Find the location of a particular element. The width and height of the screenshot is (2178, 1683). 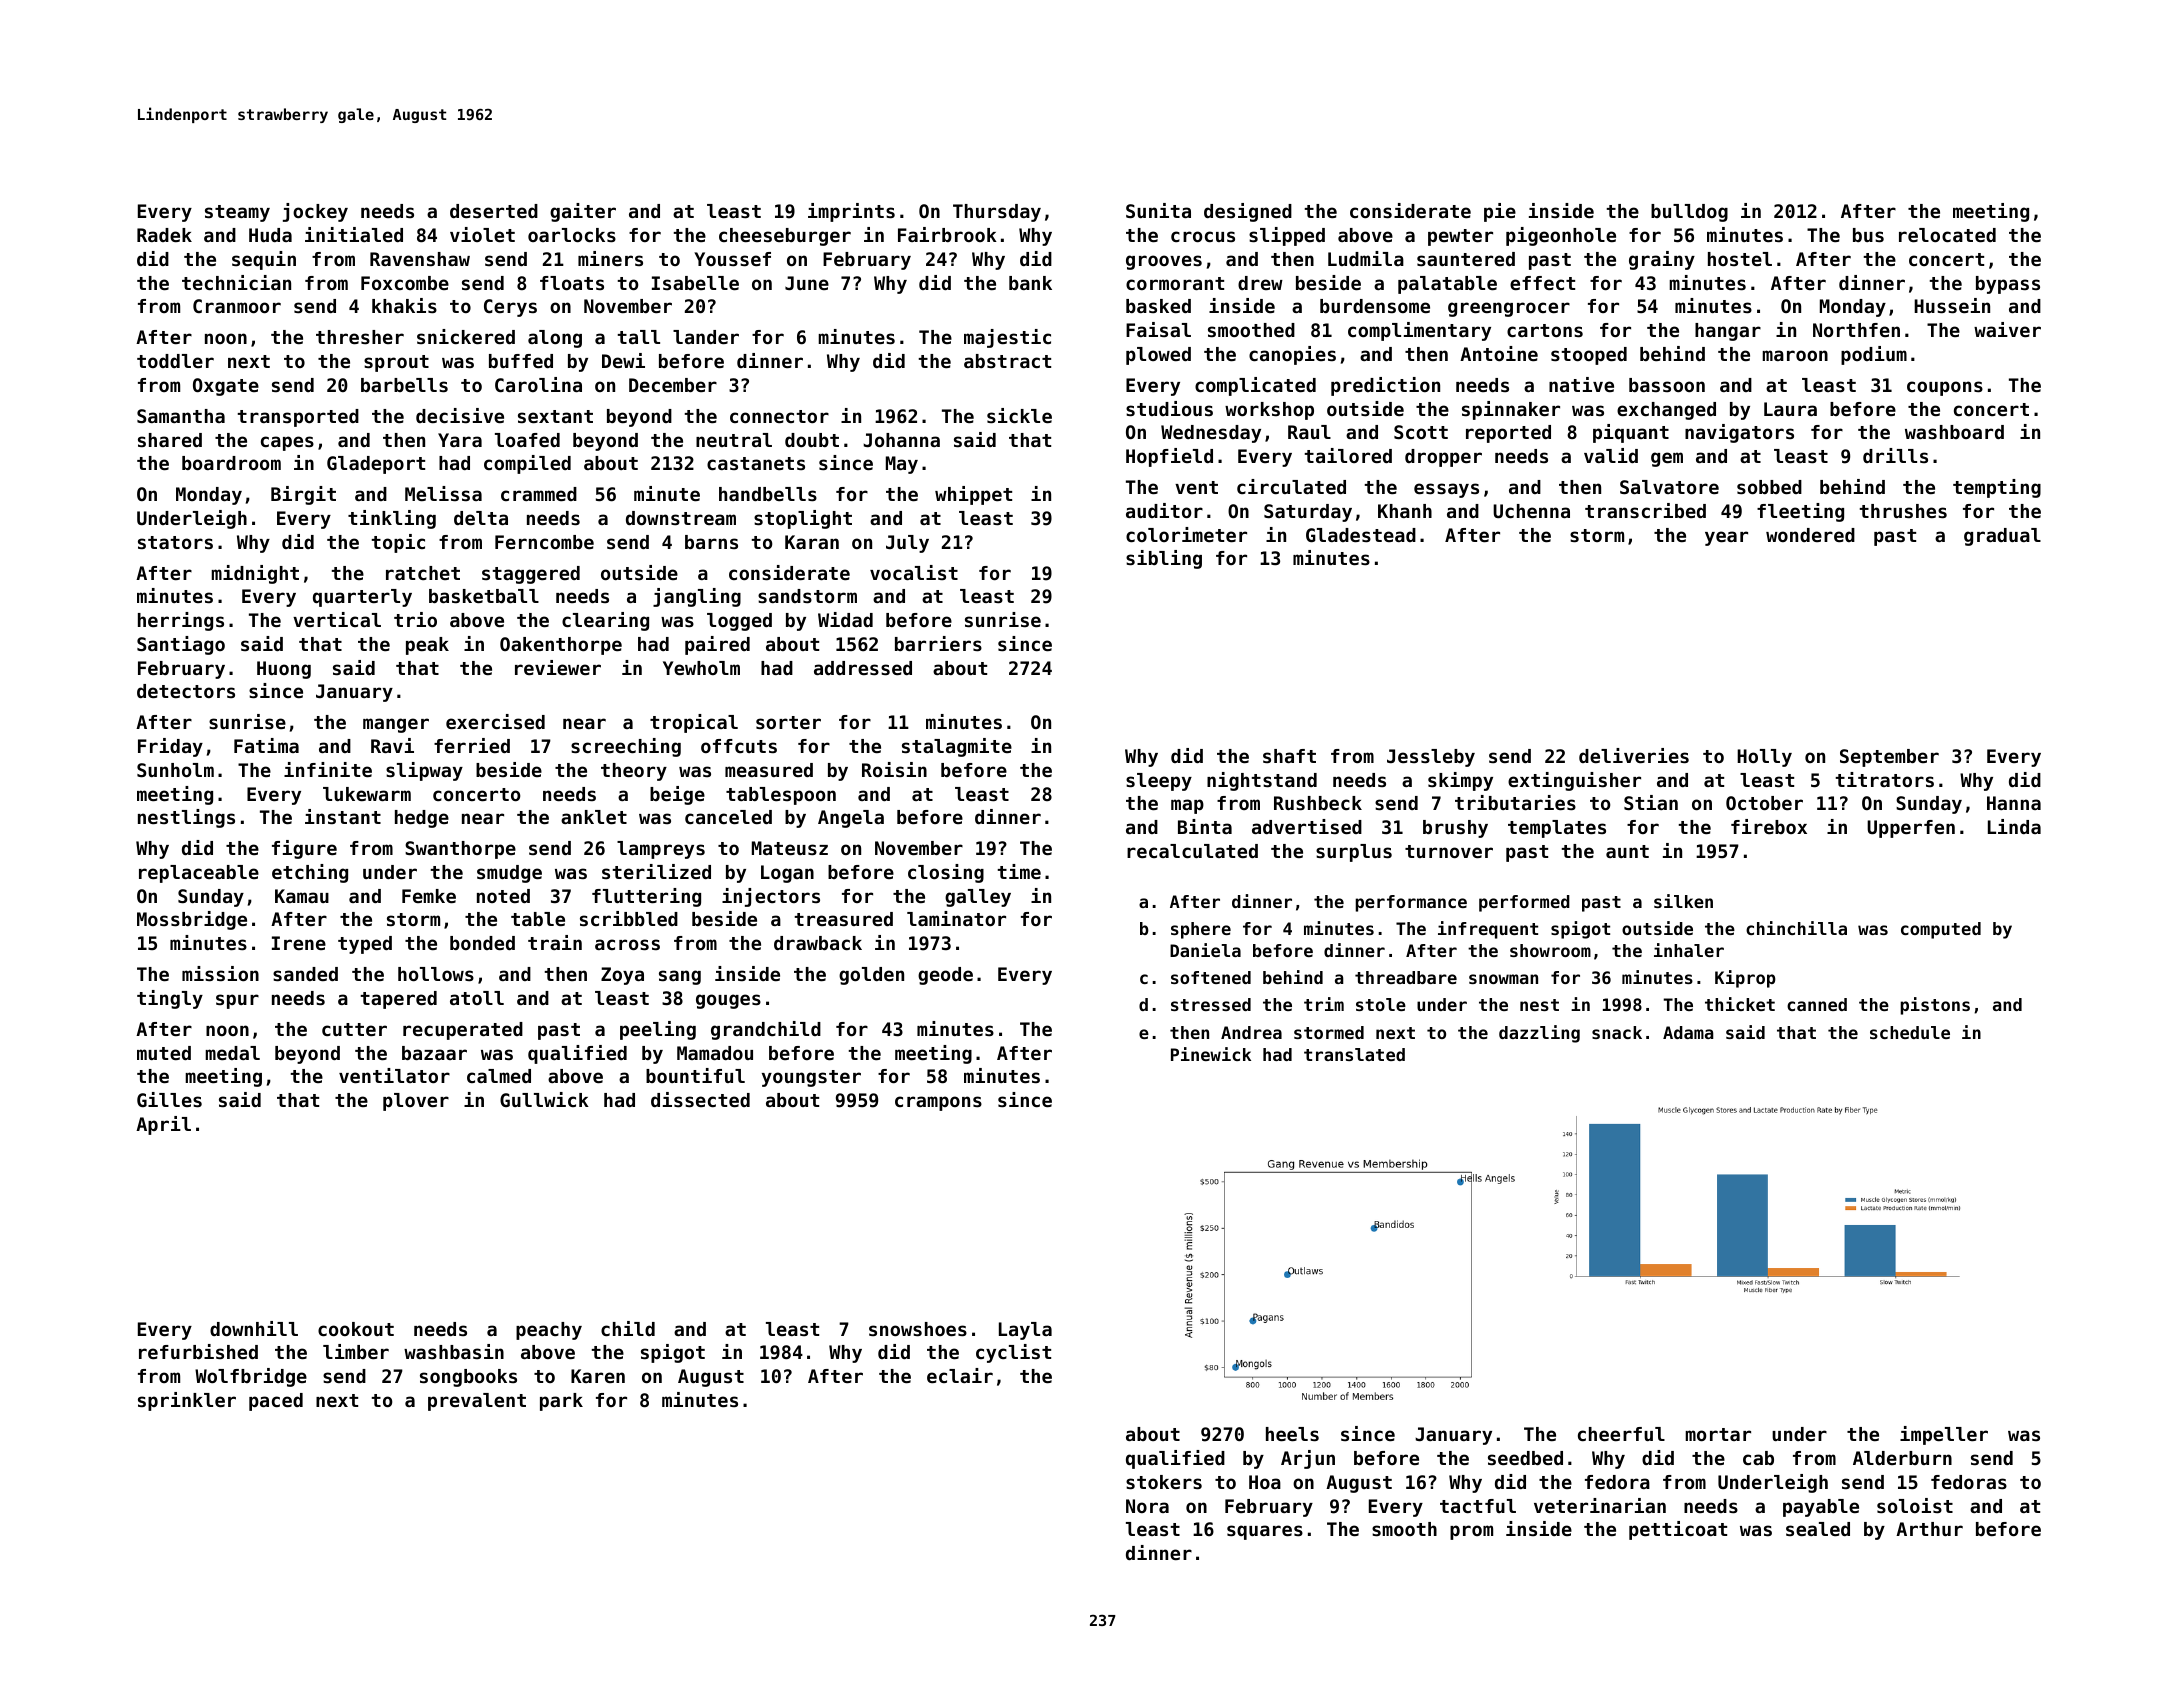

loafed is located at coordinates (527, 440).
